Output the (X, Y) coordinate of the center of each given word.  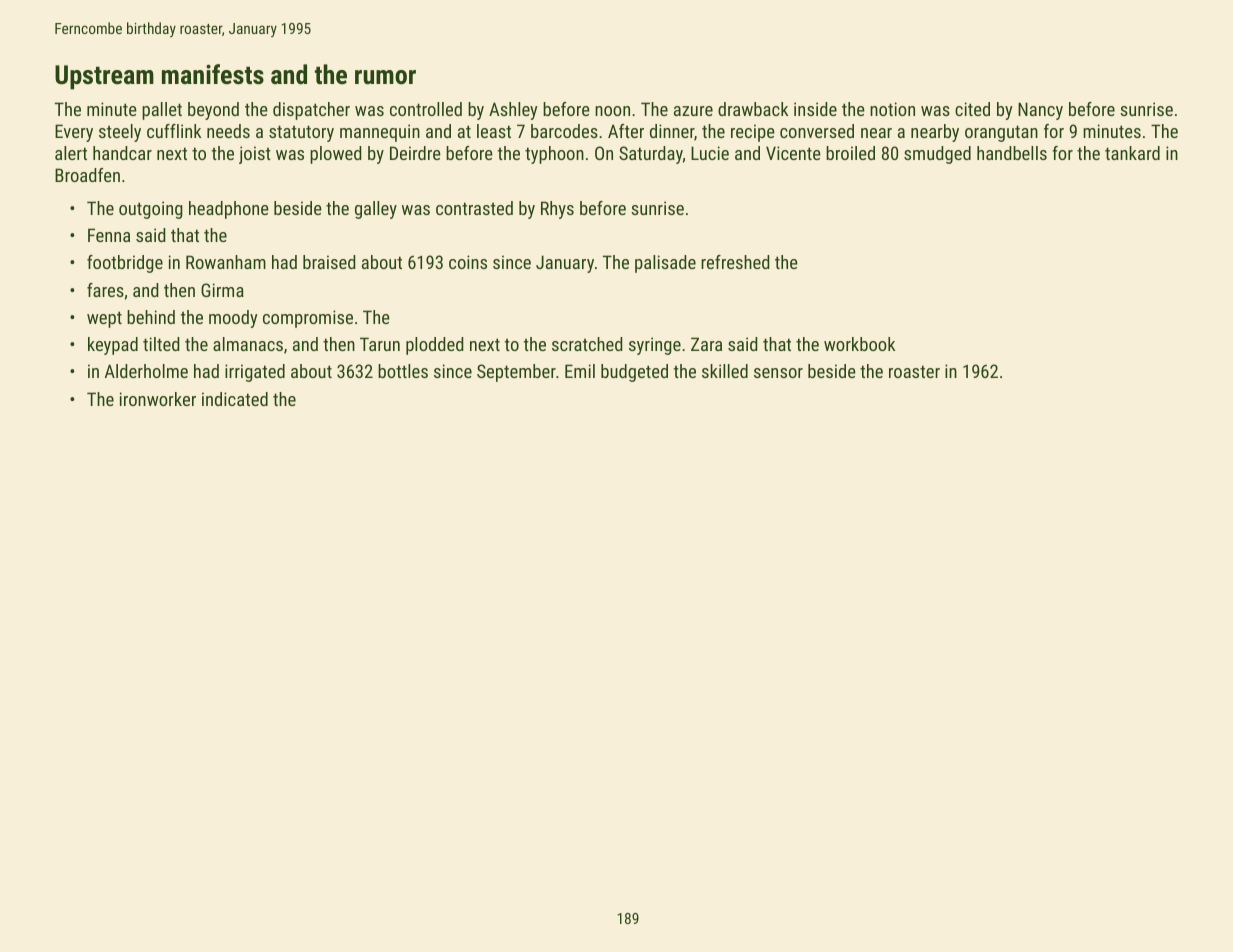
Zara (706, 344)
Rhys (557, 210)
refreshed (735, 262)
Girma (222, 290)
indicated (235, 399)
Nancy (1040, 111)
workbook (859, 344)
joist (255, 155)
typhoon (554, 155)
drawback (753, 109)
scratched (587, 344)
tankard (1132, 153)
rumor (385, 77)
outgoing (151, 210)
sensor (778, 373)
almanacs (248, 344)
